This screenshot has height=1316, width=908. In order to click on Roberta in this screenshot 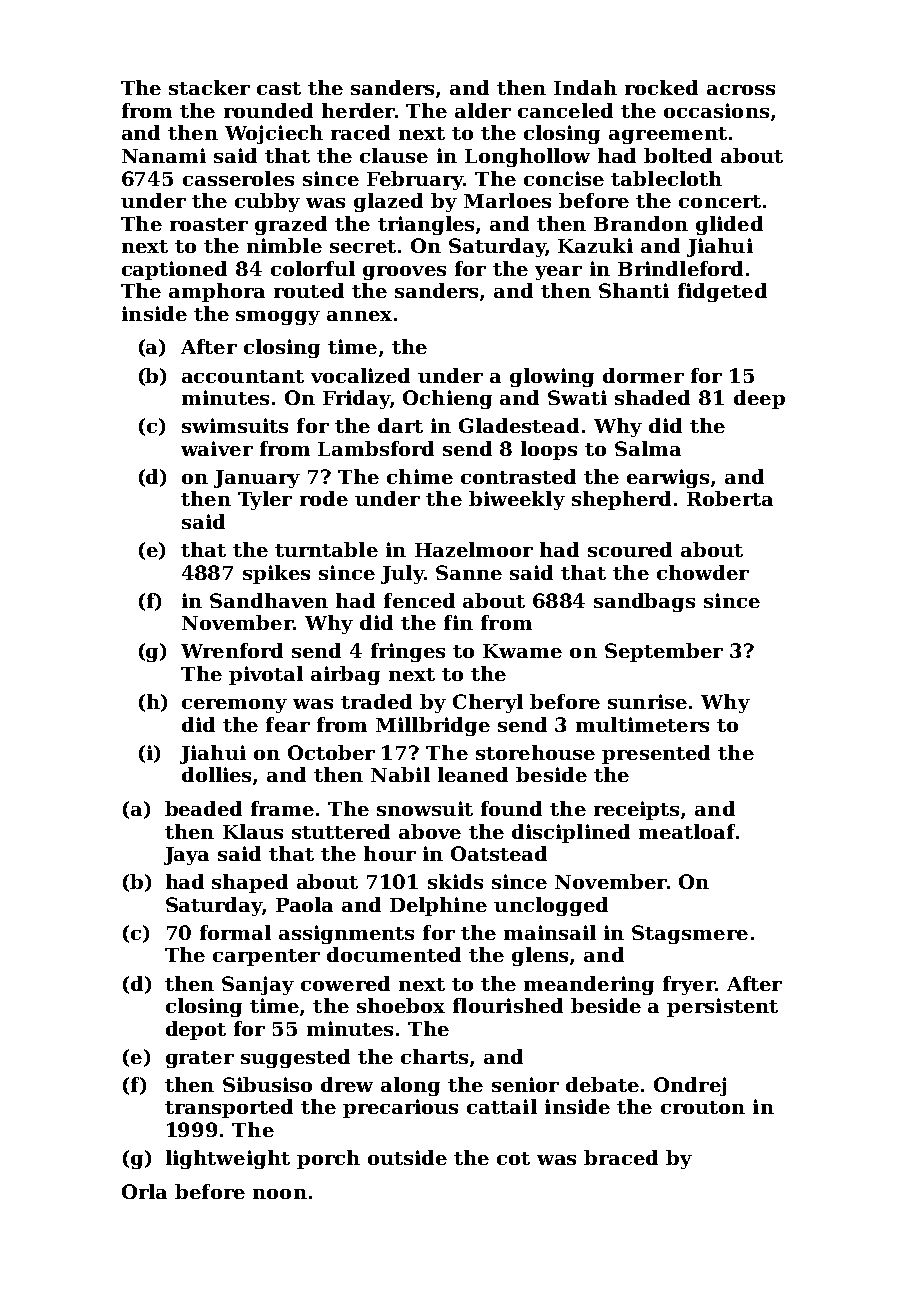, I will do `click(730, 498)`.
